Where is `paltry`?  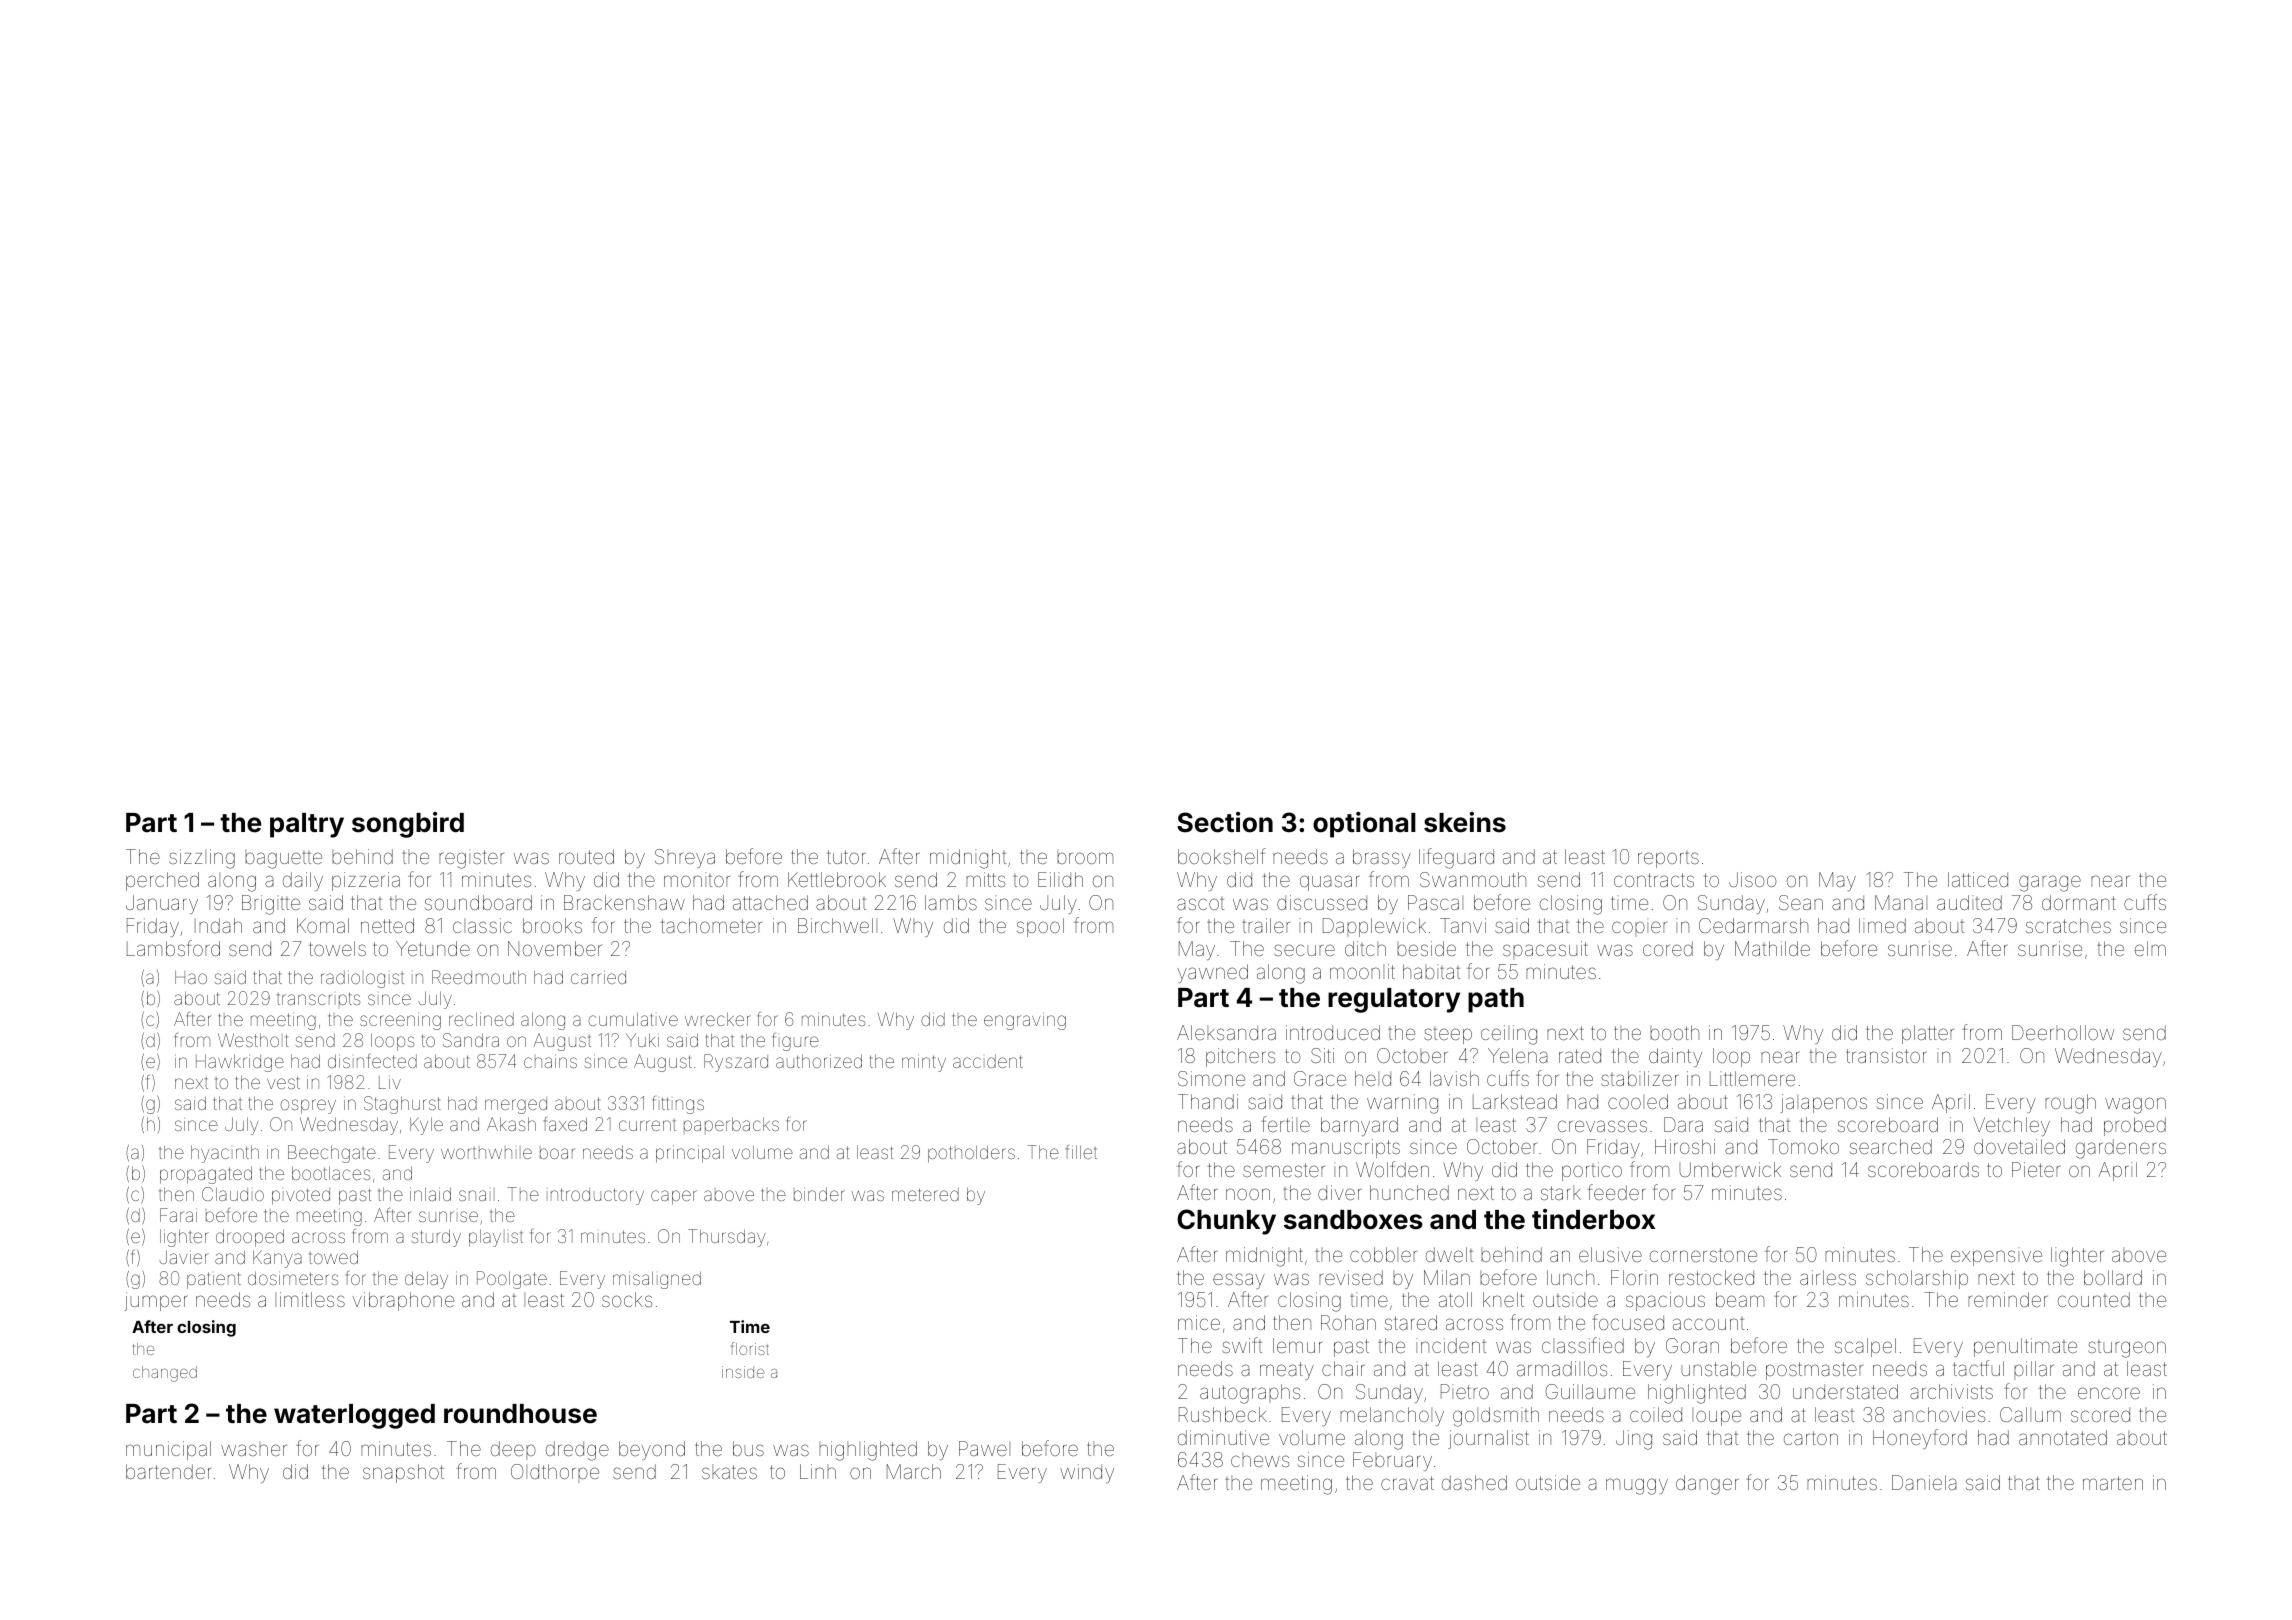
paltry is located at coordinates (307, 825).
